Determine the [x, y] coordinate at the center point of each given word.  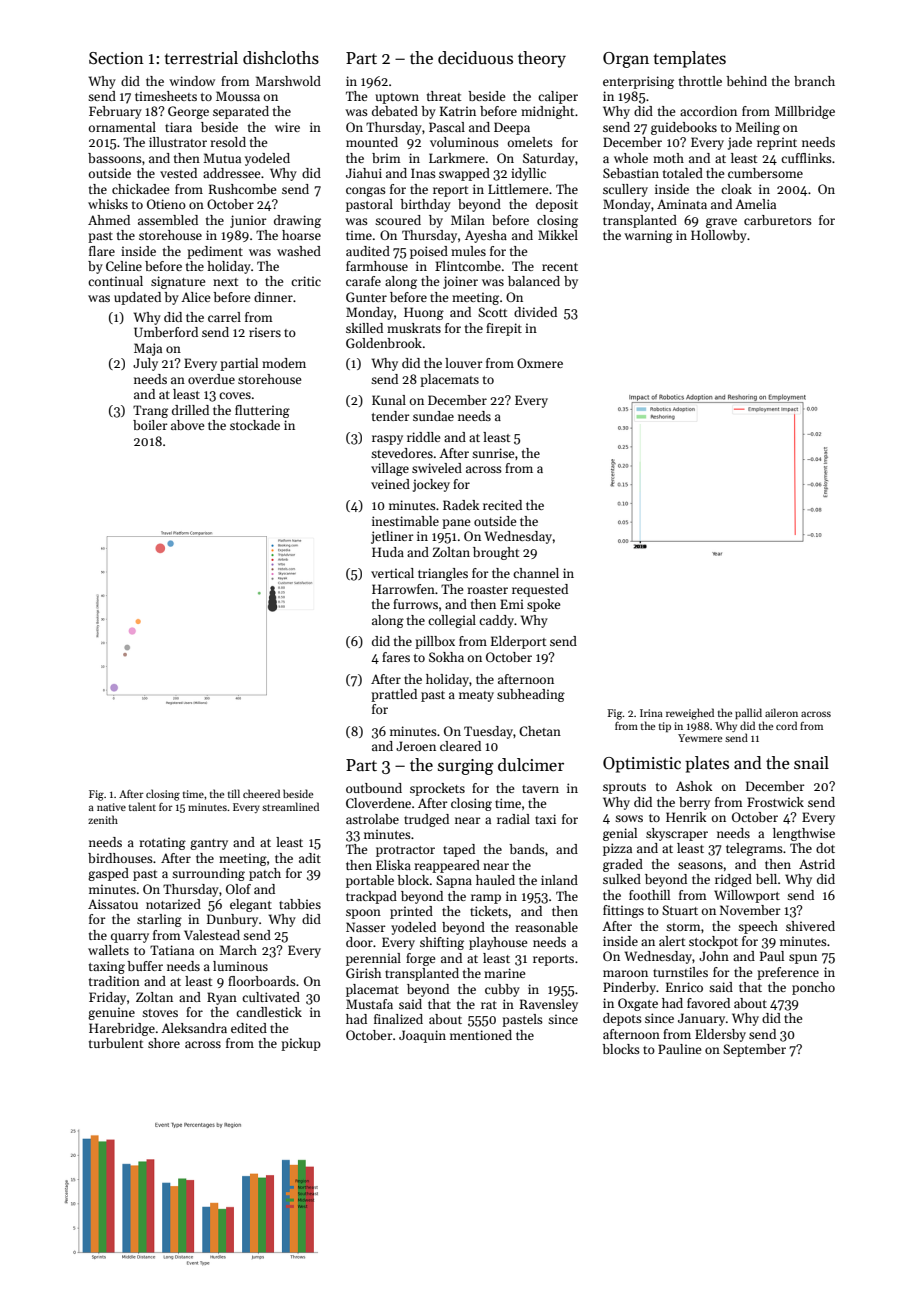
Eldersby [720, 1035]
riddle [423, 437]
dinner [273, 297]
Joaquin [422, 1036]
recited [502, 505]
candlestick [269, 1012]
